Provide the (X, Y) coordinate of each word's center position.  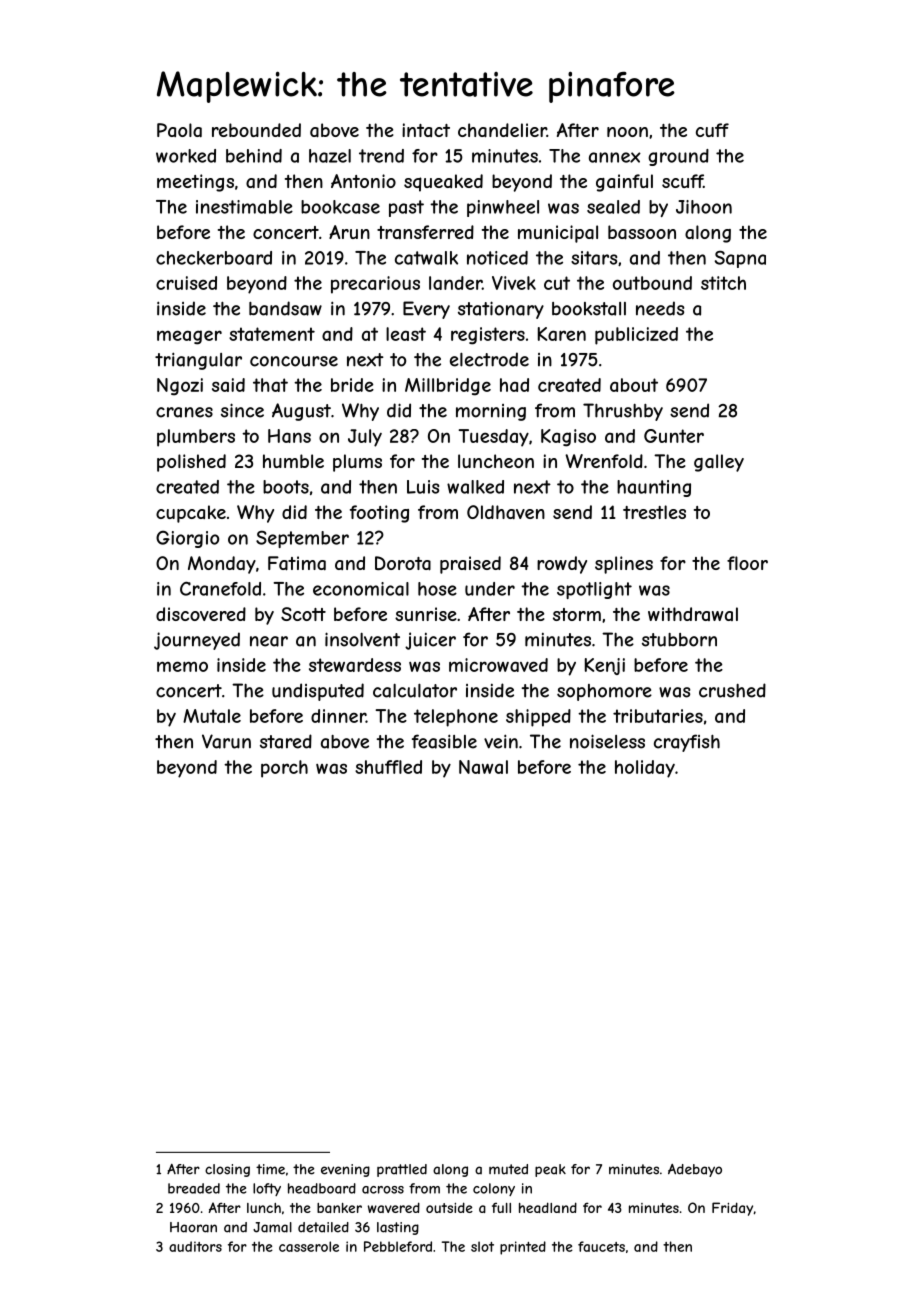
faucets (601, 1246)
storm (577, 614)
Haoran (193, 1227)
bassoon (642, 232)
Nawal (483, 767)
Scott (303, 614)
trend (381, 156)
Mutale (212, 716)
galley (719, 463)
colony (494, 1189)
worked (186, 156)
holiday (645, 769)
